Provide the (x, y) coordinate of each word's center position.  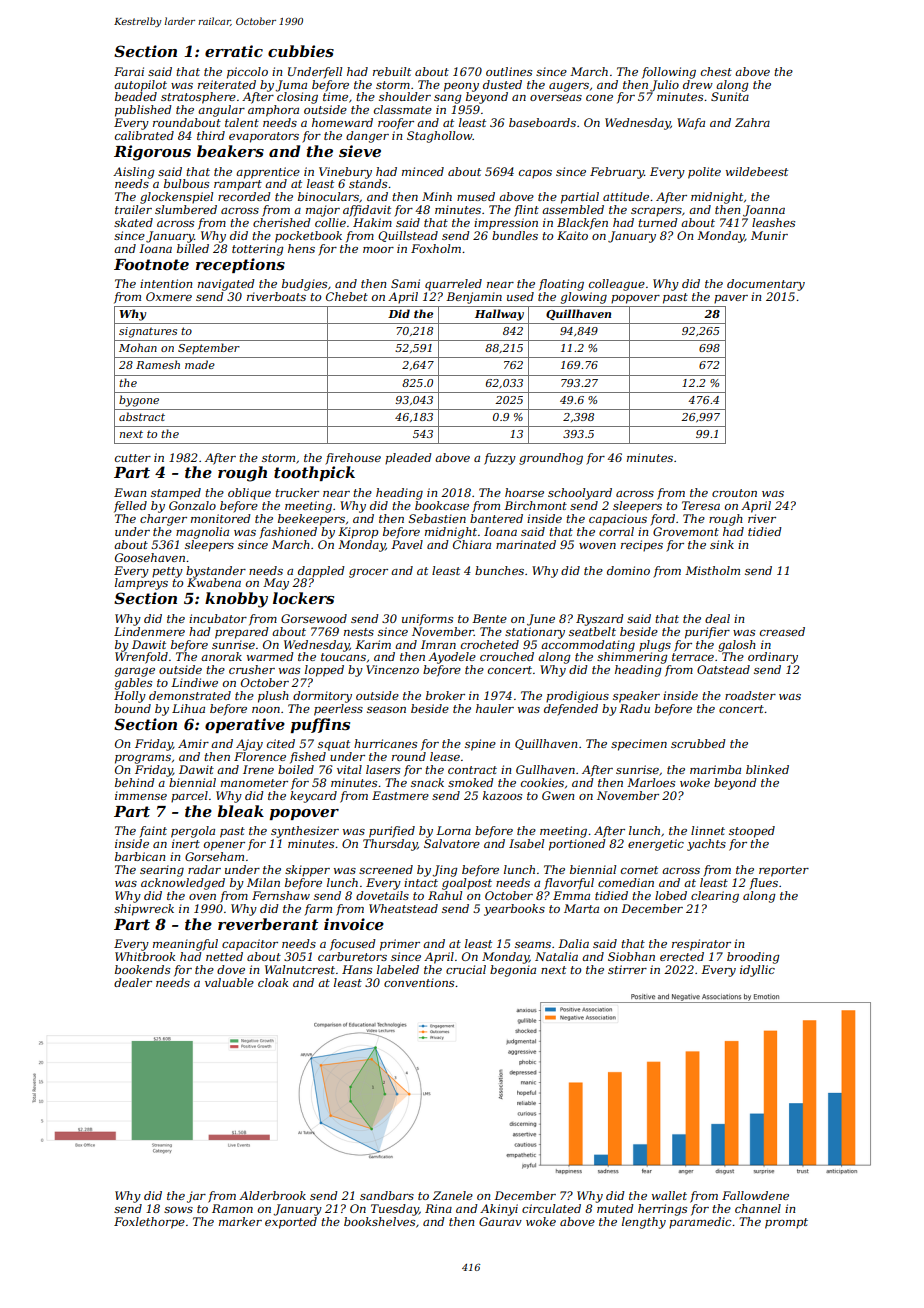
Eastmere (400, 795)
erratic (234, 51)
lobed (671, 895)
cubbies (301, 51)
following (669, 73)
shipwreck (144, 910)
